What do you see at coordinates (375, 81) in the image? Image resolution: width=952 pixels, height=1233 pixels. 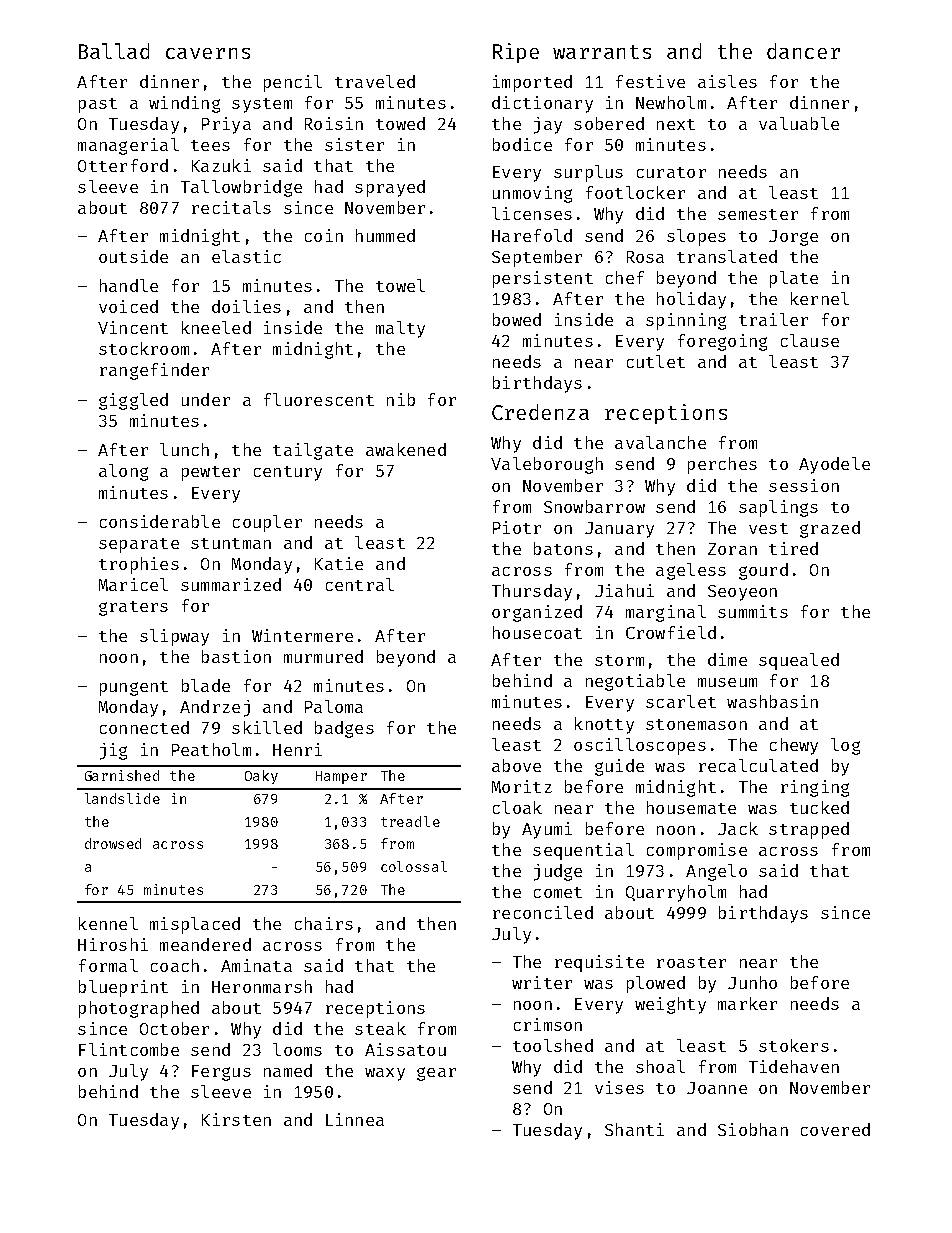 I see `traveled` at bounding box center [375, 81].
